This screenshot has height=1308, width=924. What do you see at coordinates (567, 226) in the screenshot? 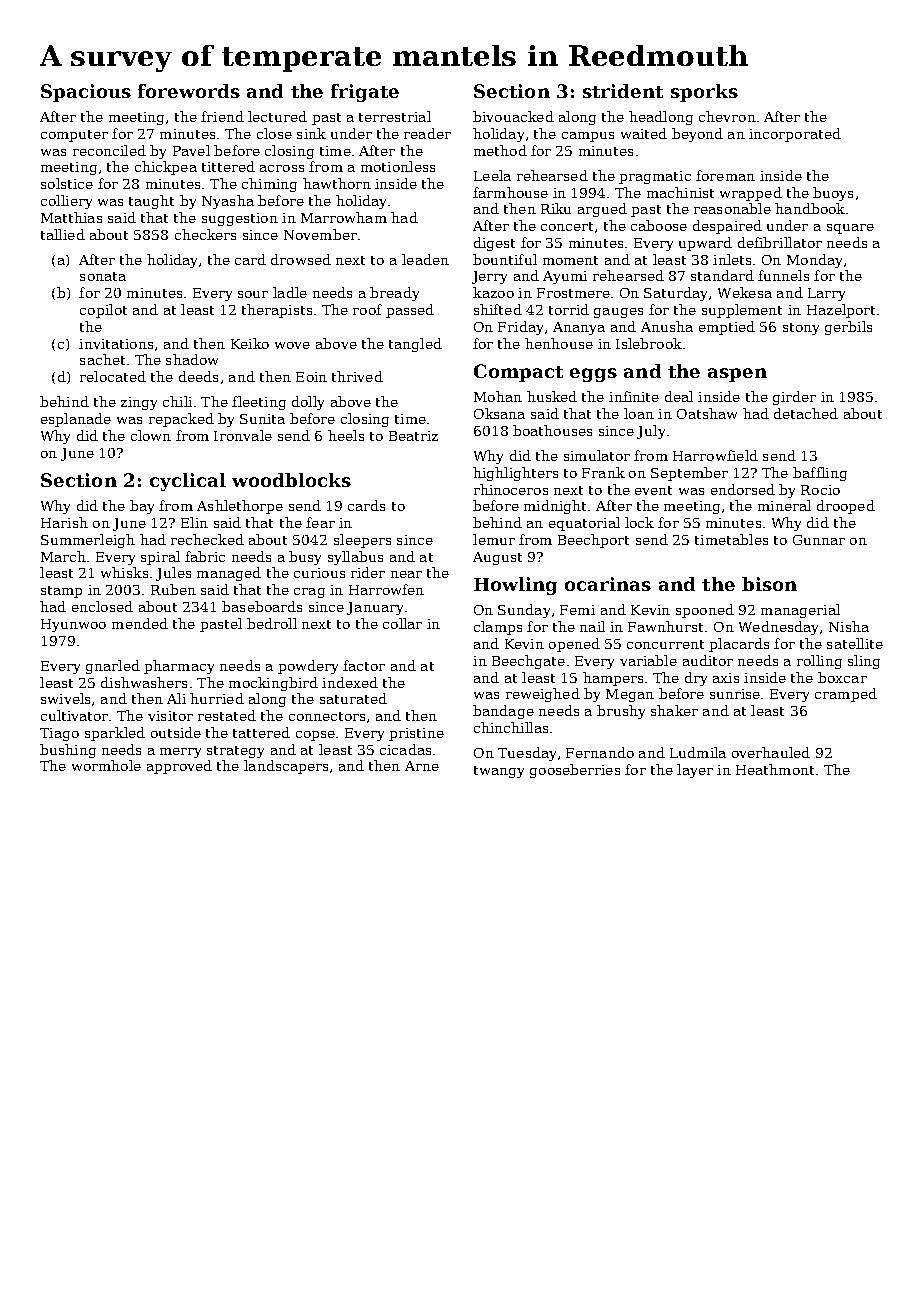
I see `concert` at bounding box center [567, 226].
